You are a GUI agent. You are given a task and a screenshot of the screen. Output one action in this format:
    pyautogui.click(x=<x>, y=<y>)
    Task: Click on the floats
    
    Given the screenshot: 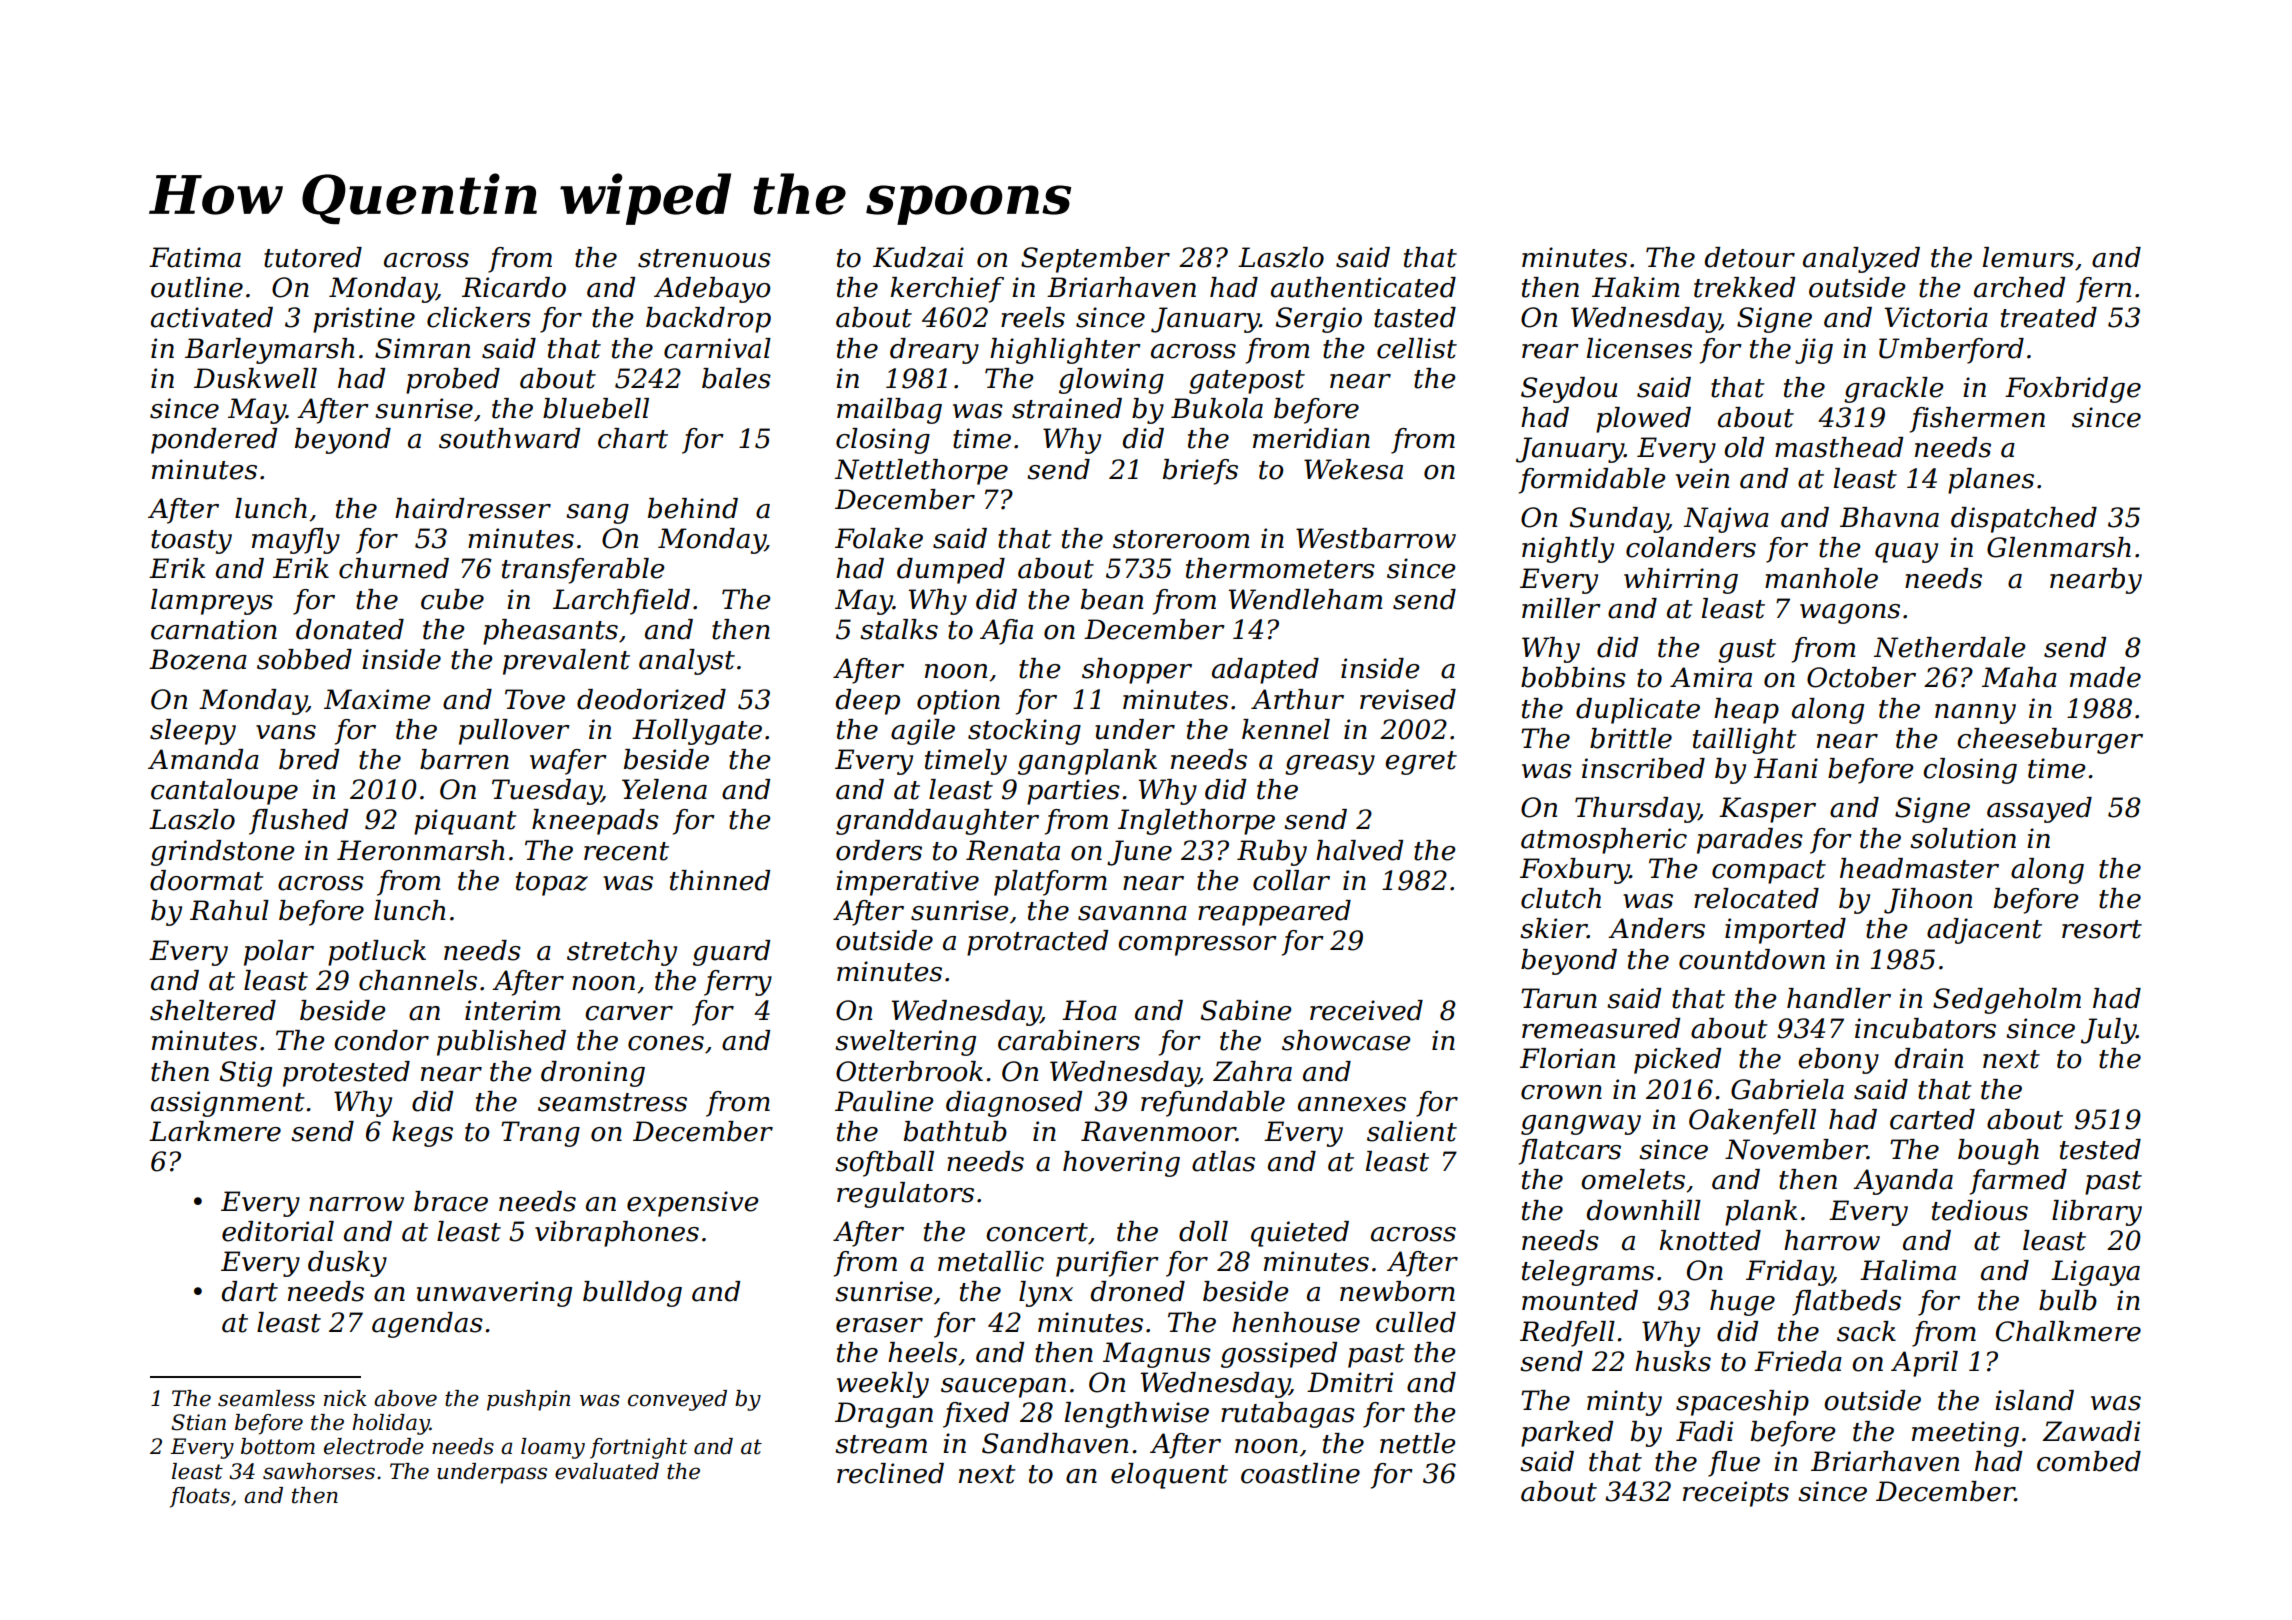 What is the action you would take?
    pyautogui.click(x=200, y=1497)
